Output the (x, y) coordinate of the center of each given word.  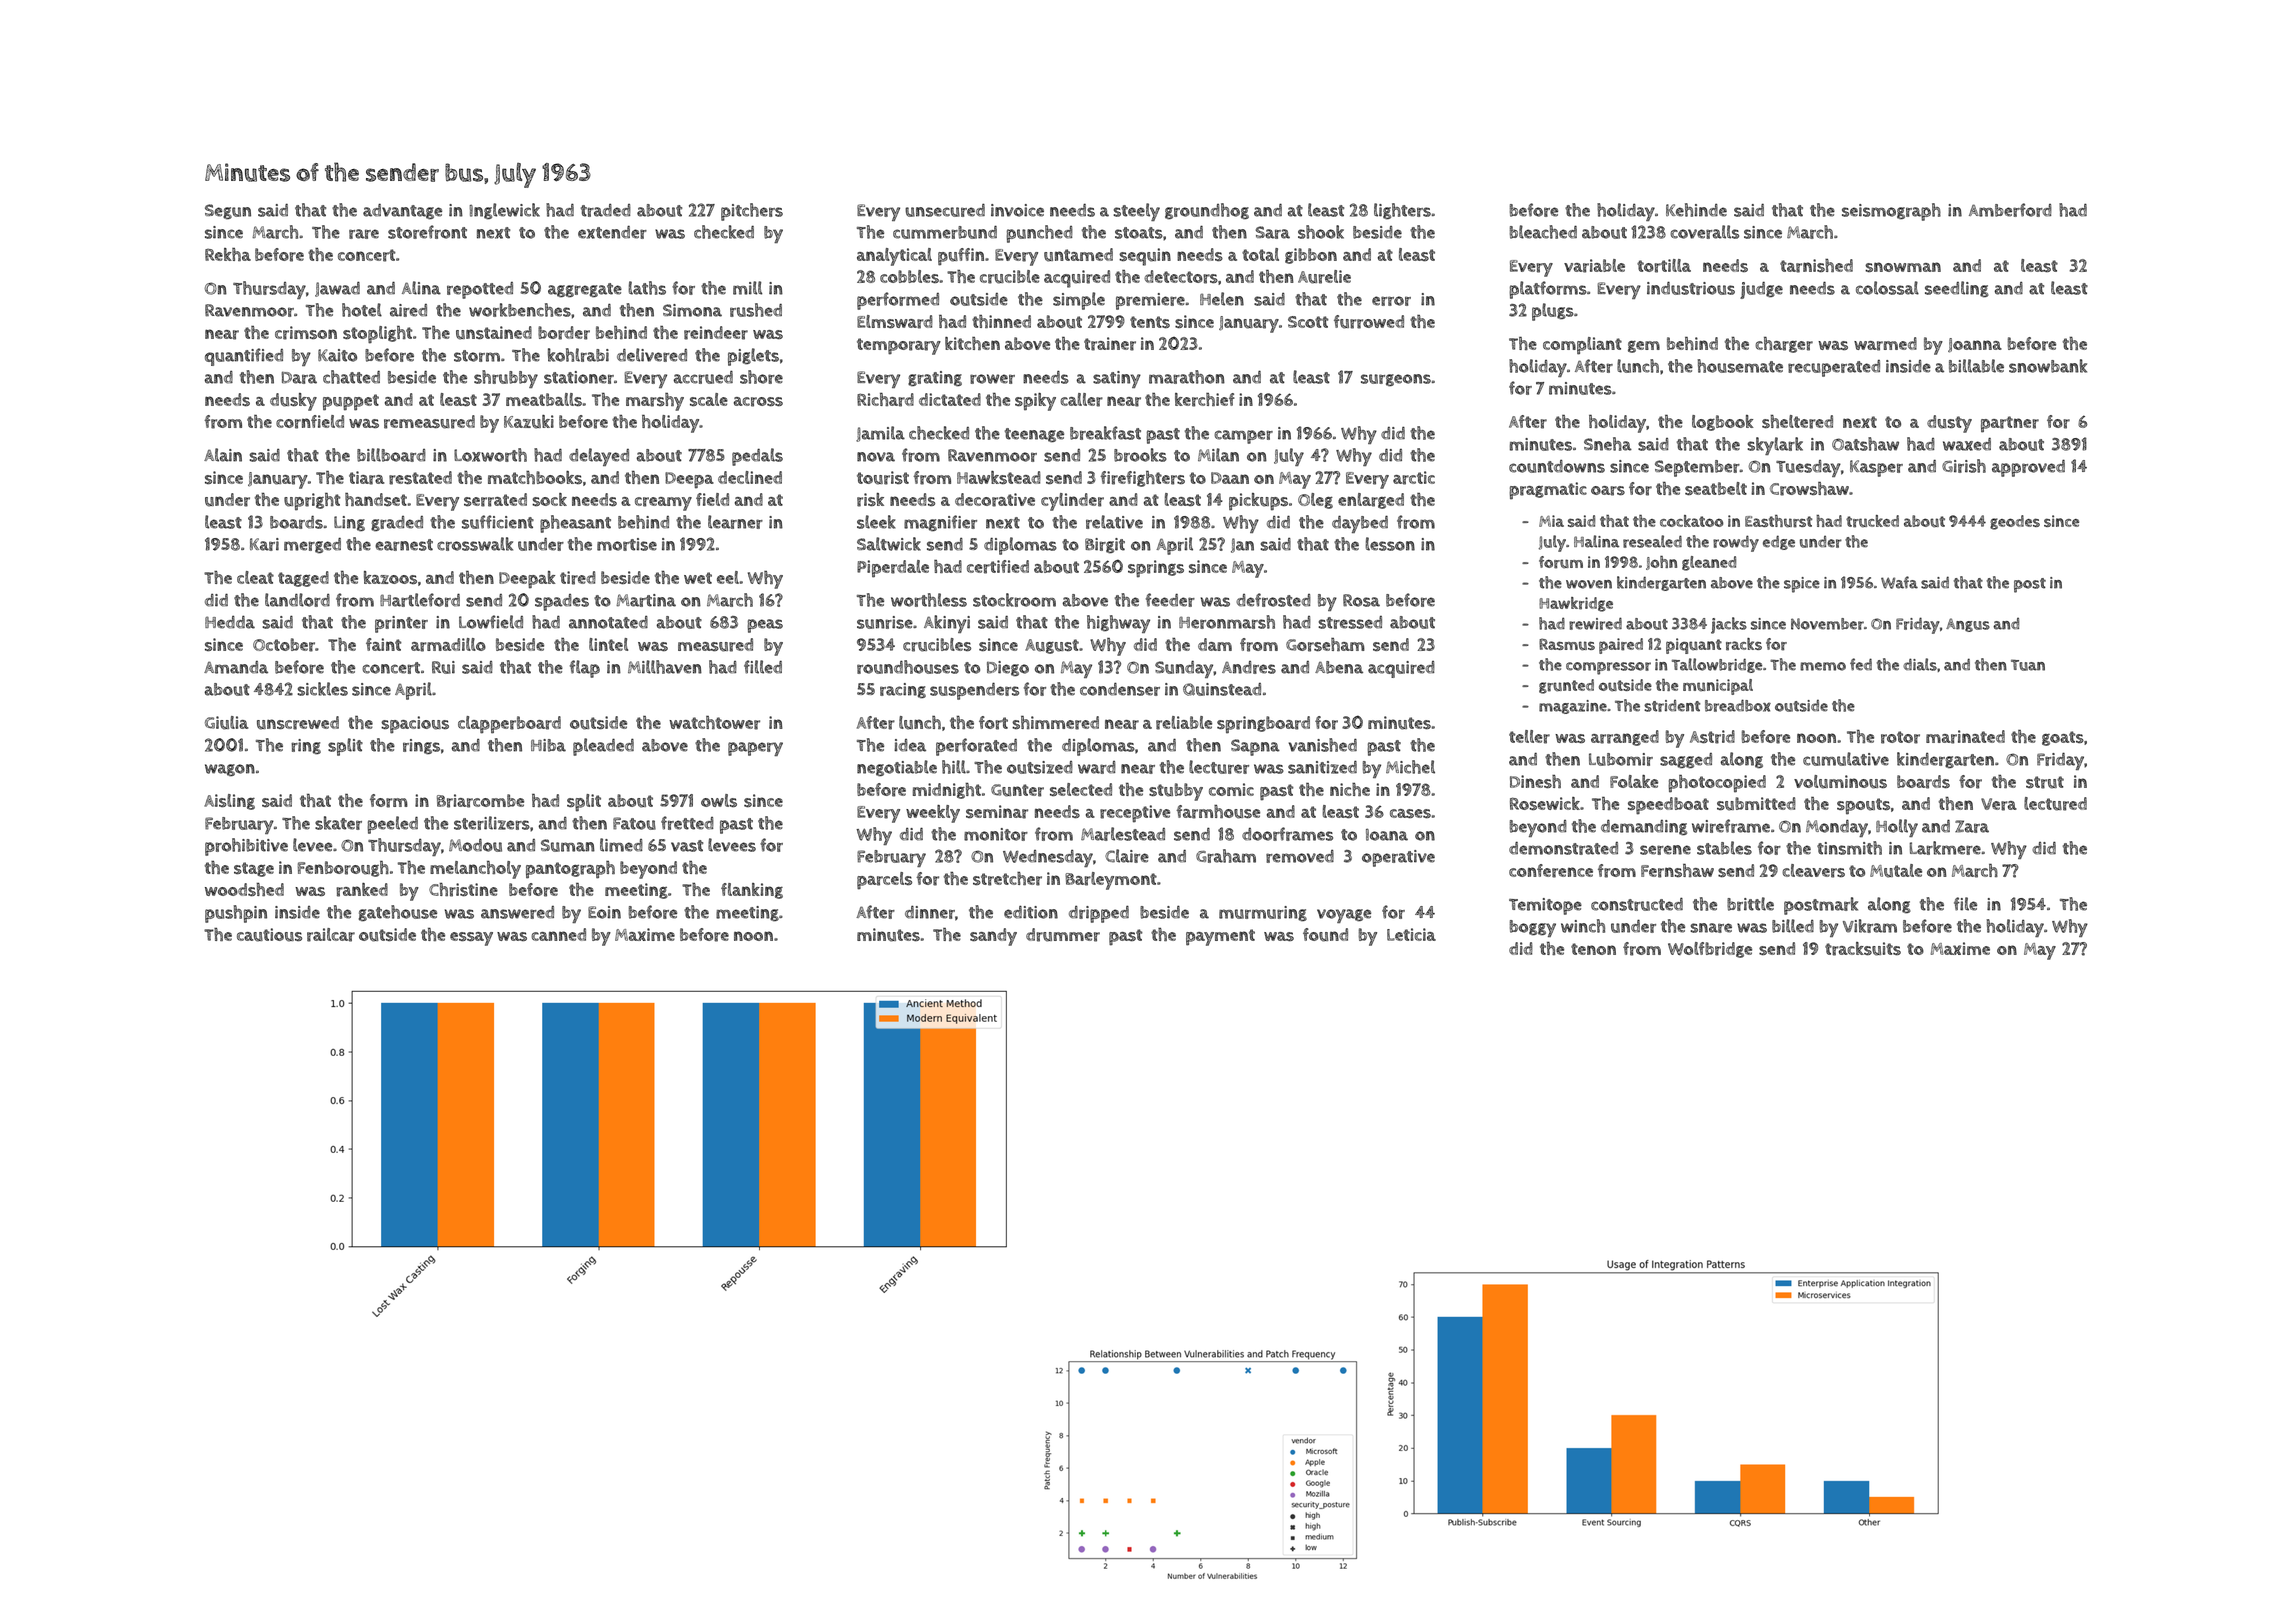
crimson (306, 333)
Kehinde (1696, 210)
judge (1761, 290)
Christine (463, 890)
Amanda (236, 667)
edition (1031, 912)
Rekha (228, 254)
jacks (1729, 625)
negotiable (897, 768)
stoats (1139, 233)
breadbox (1738, 705)
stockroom (1014, 600)
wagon (230, 770)
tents (1150, 322)
